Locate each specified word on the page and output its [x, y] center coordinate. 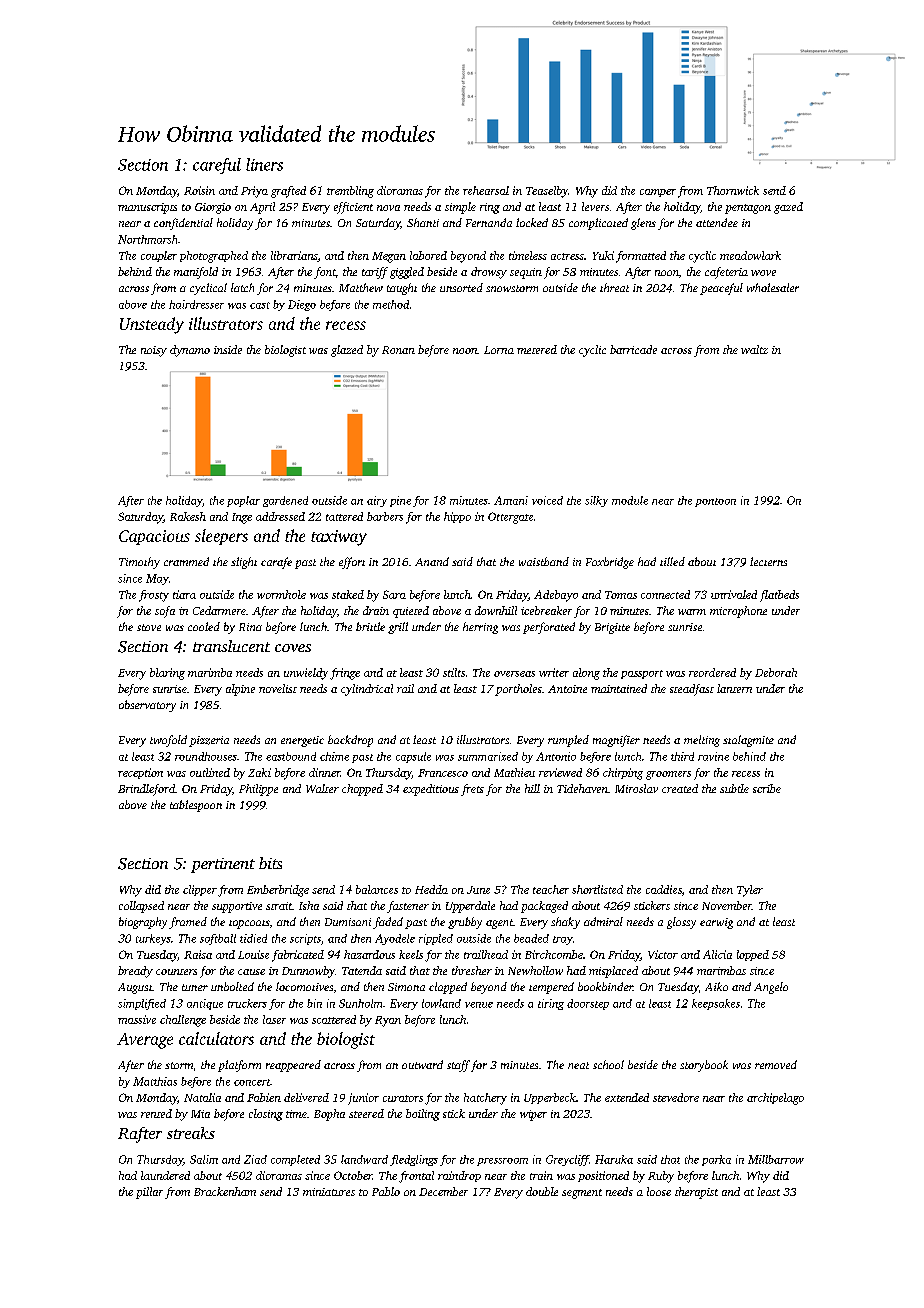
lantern [734, 688]
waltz [754, 349]
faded [388, 923]
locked [532, 222]
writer [554, 672]
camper [658, 193]
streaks [191, 1133]
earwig [716, 923]
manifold [196, 273]
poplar [243, 501]
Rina [250, 627]
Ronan [398, 350]
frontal [416, 1177]
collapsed [141, 907]
